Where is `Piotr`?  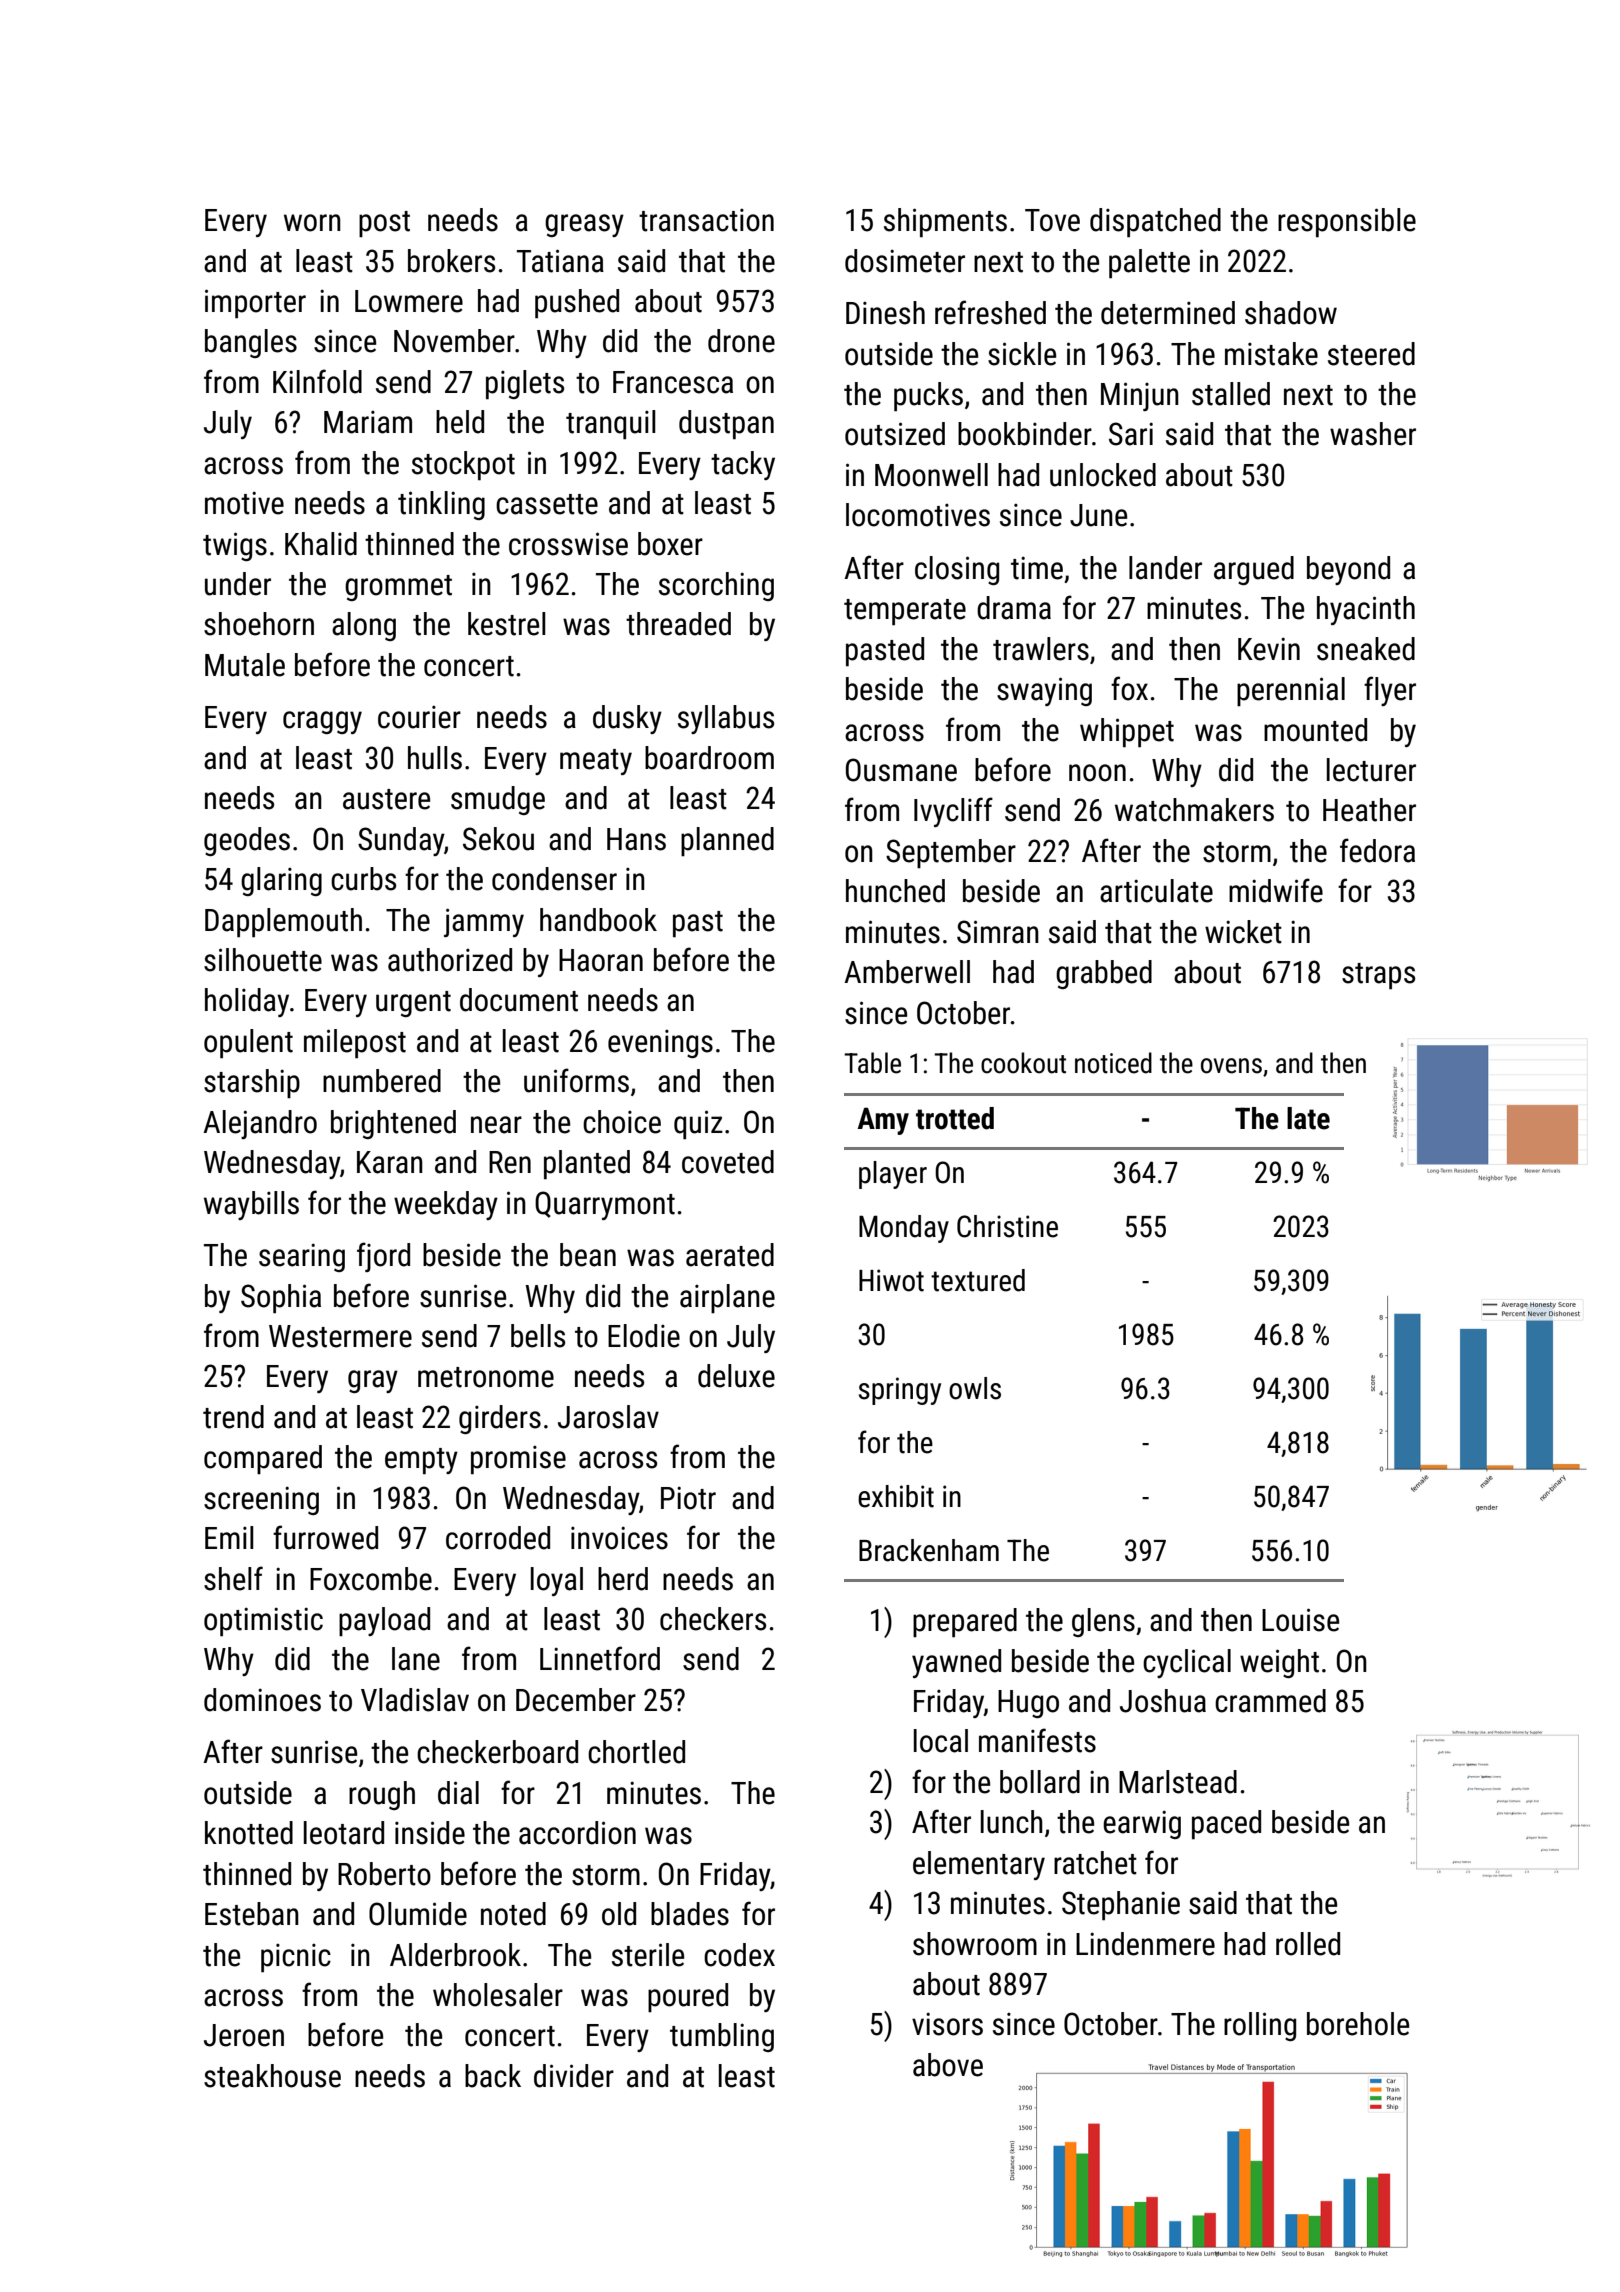 Piotr is located at coordinates (688, 1498).
